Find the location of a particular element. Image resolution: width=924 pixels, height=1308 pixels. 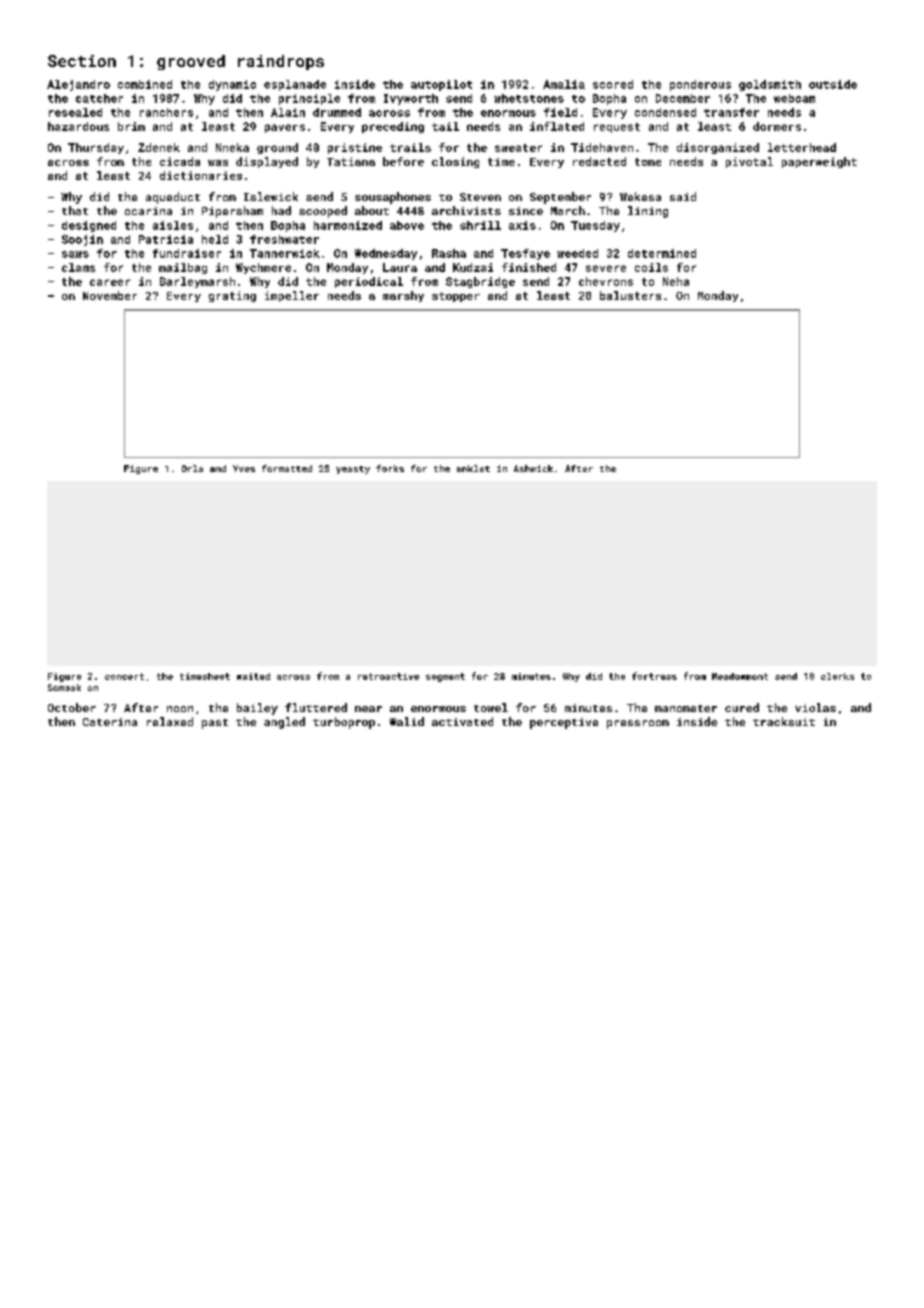

goldsmith is located at coordinates (770, 85).
